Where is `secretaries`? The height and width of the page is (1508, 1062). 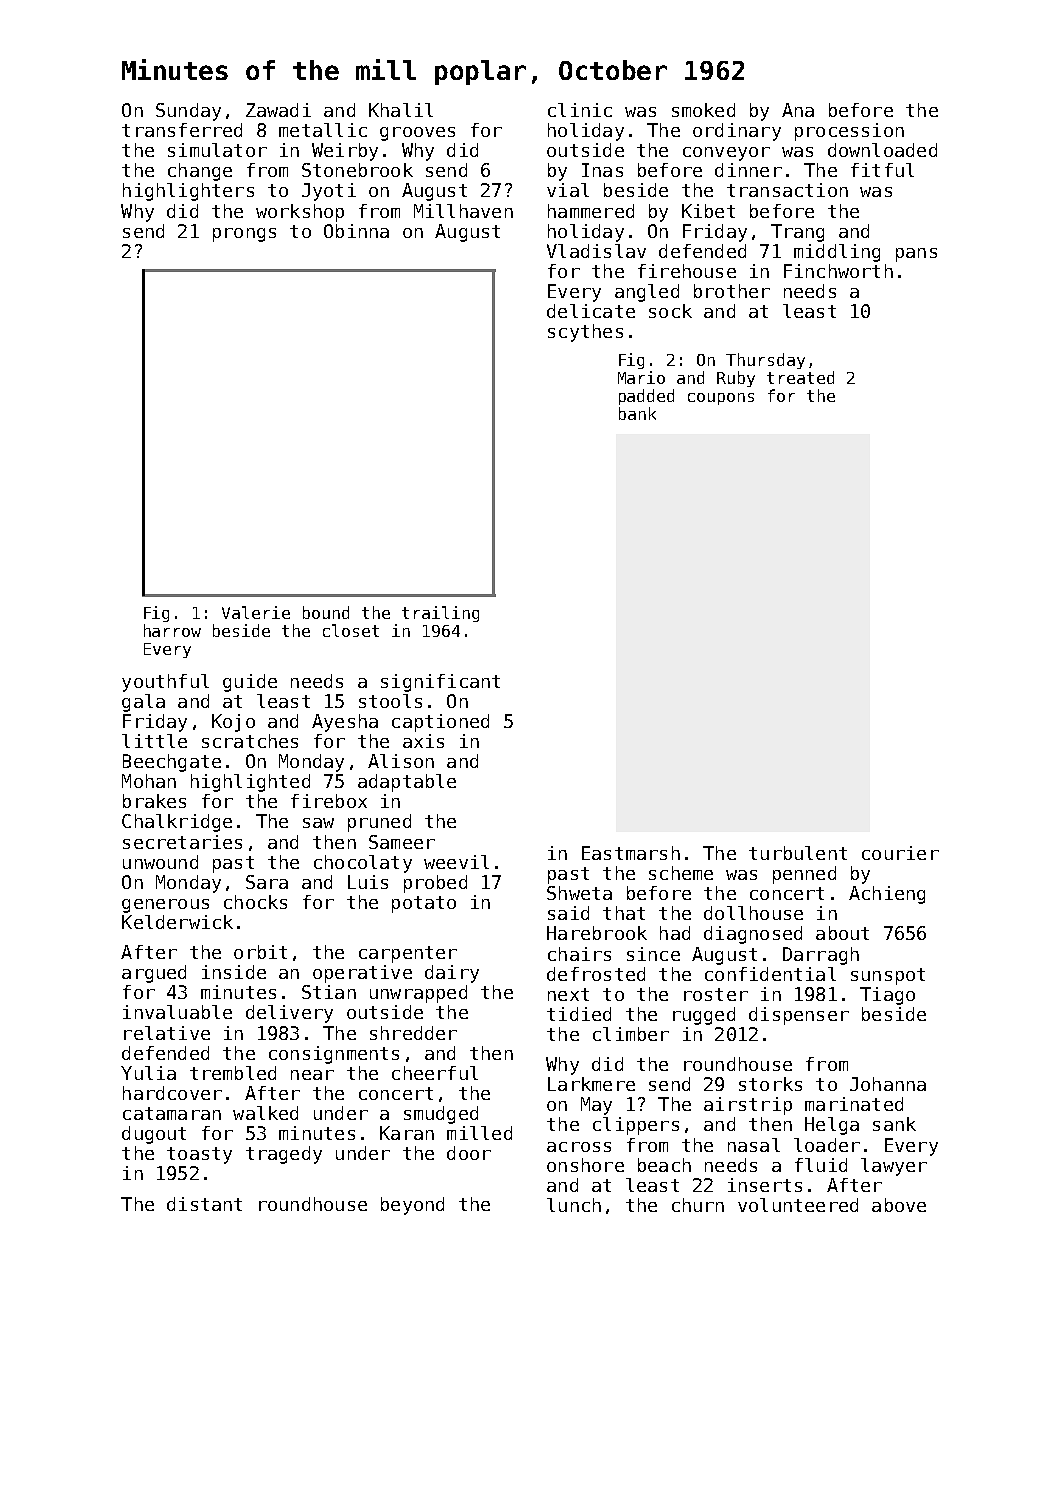
secretaries is located at coordinates (182, 842).
